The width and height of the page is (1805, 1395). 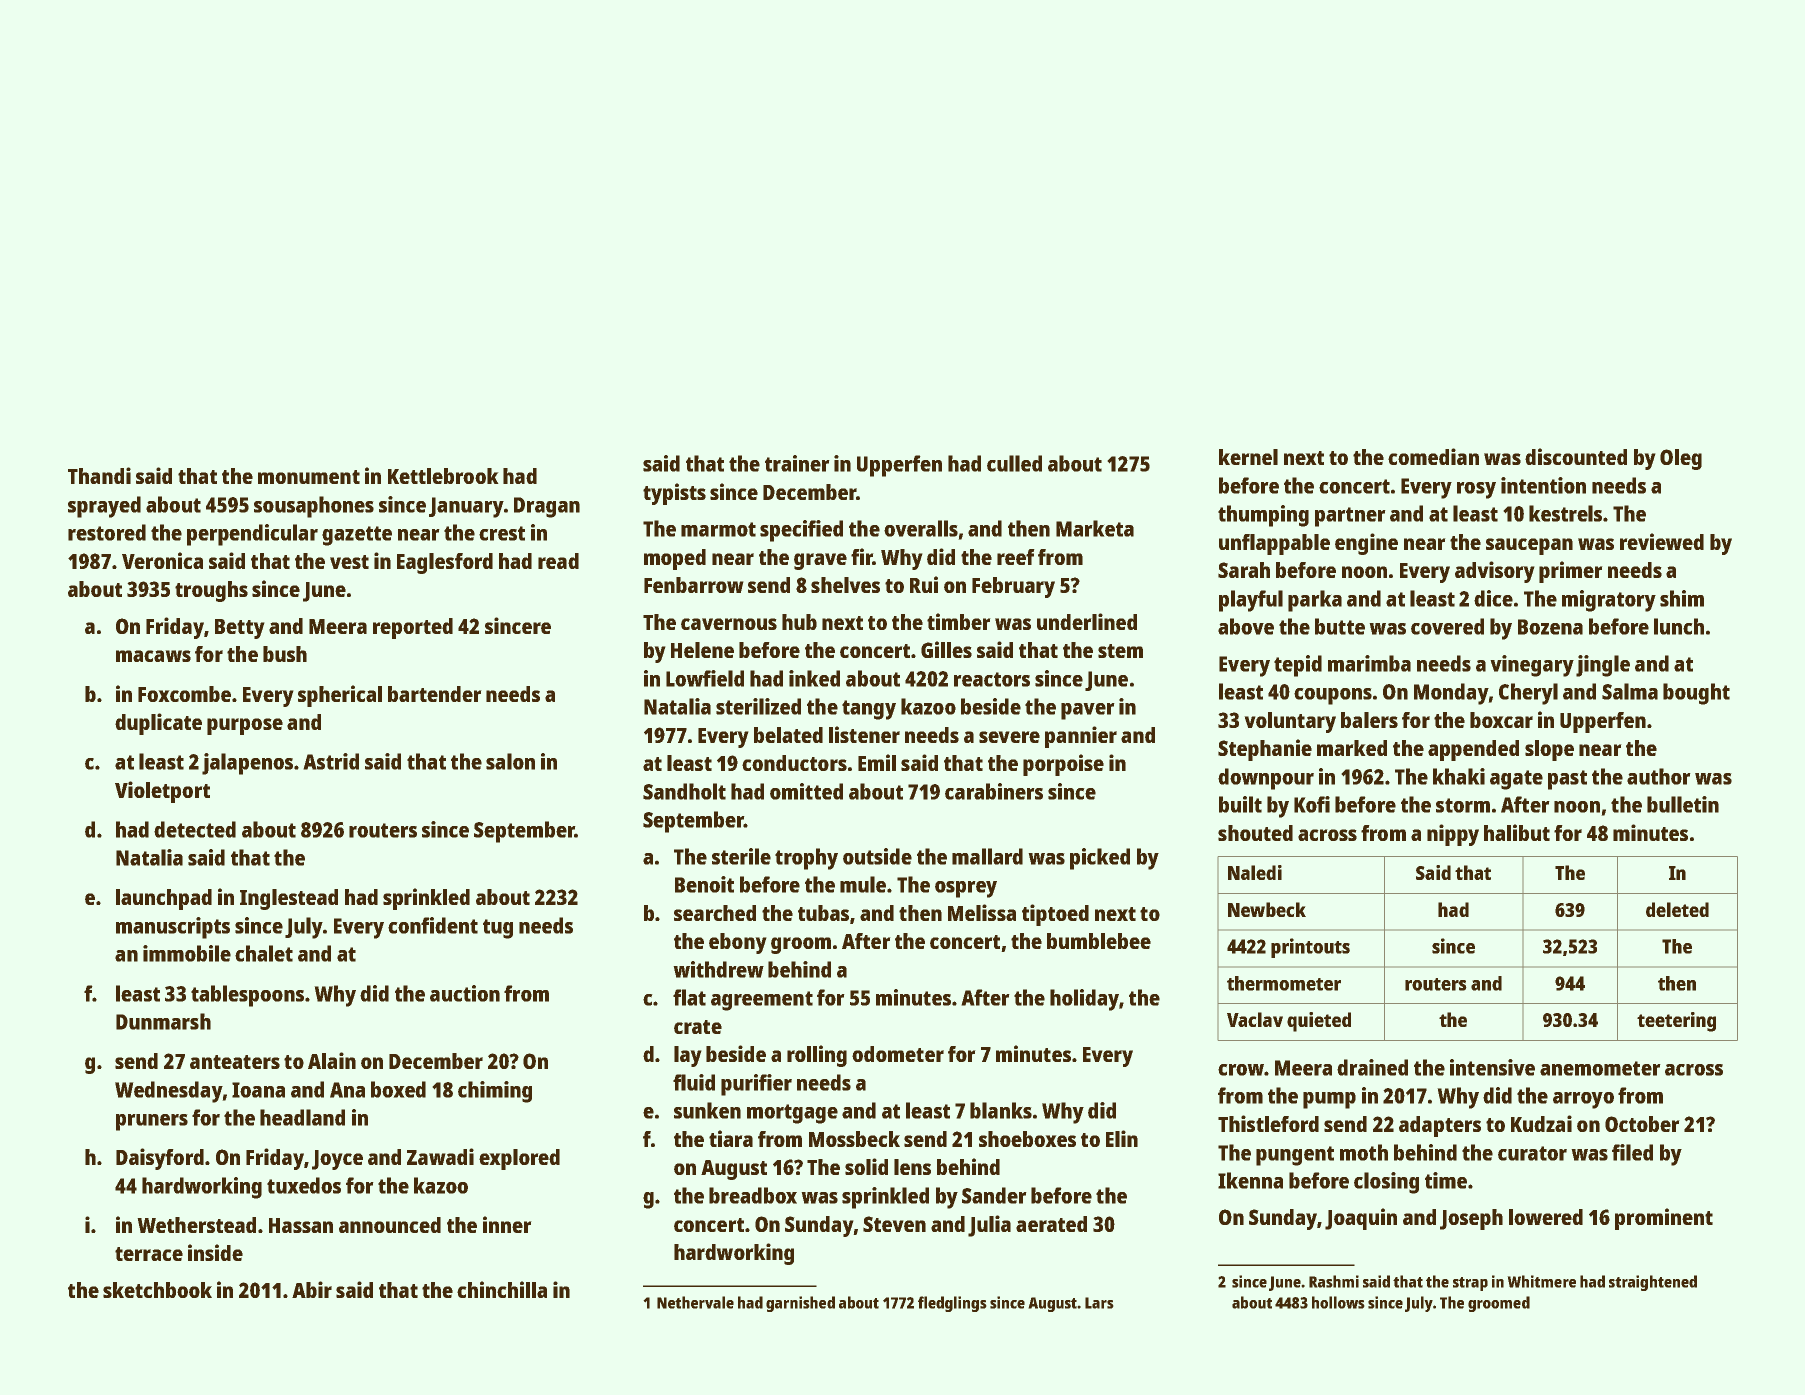 I want to click on duplicate, so click(x=158, y=724).
